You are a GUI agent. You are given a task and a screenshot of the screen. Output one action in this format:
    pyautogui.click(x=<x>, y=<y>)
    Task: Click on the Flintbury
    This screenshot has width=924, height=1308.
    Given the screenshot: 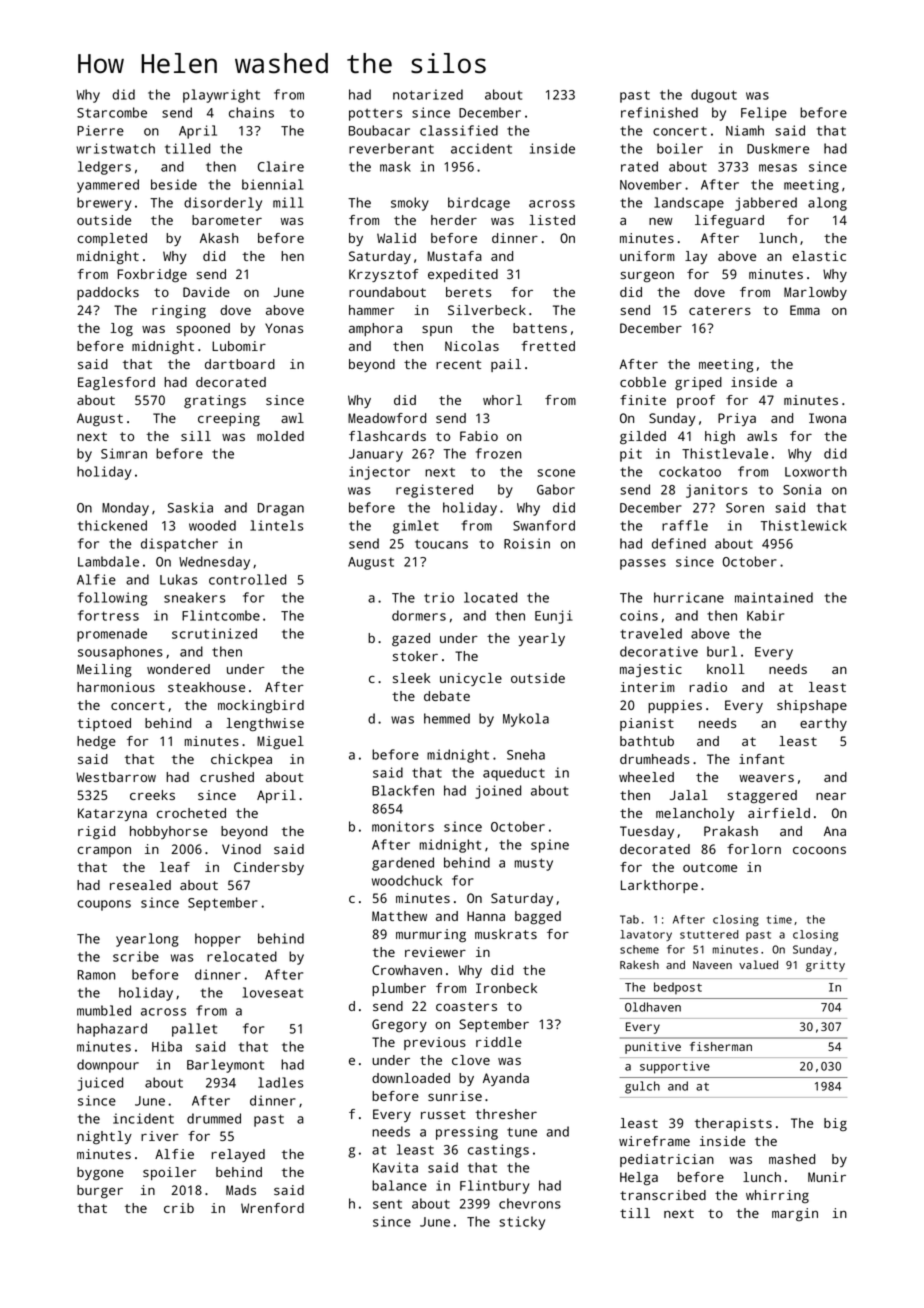 What is the action you would take?
    pyautogui.click(x=495, y=1187)
